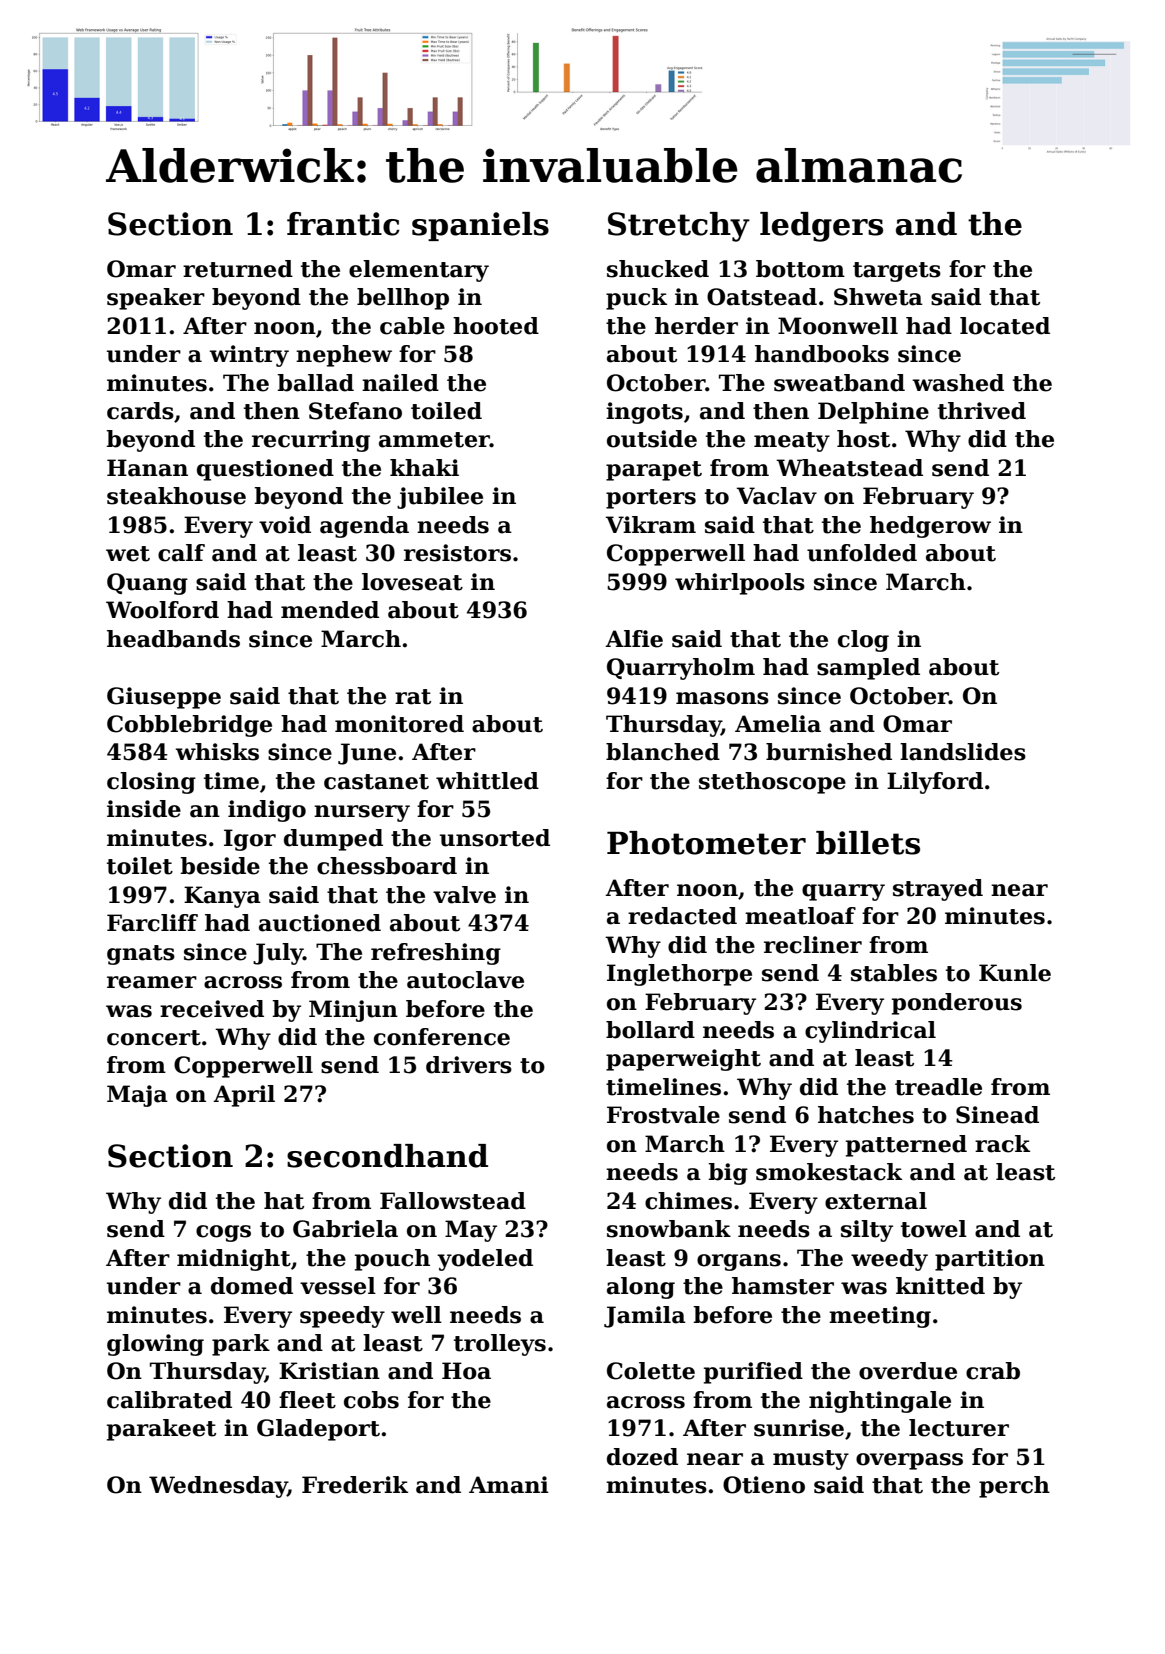  I want to click on mended, so click(330, 610).
